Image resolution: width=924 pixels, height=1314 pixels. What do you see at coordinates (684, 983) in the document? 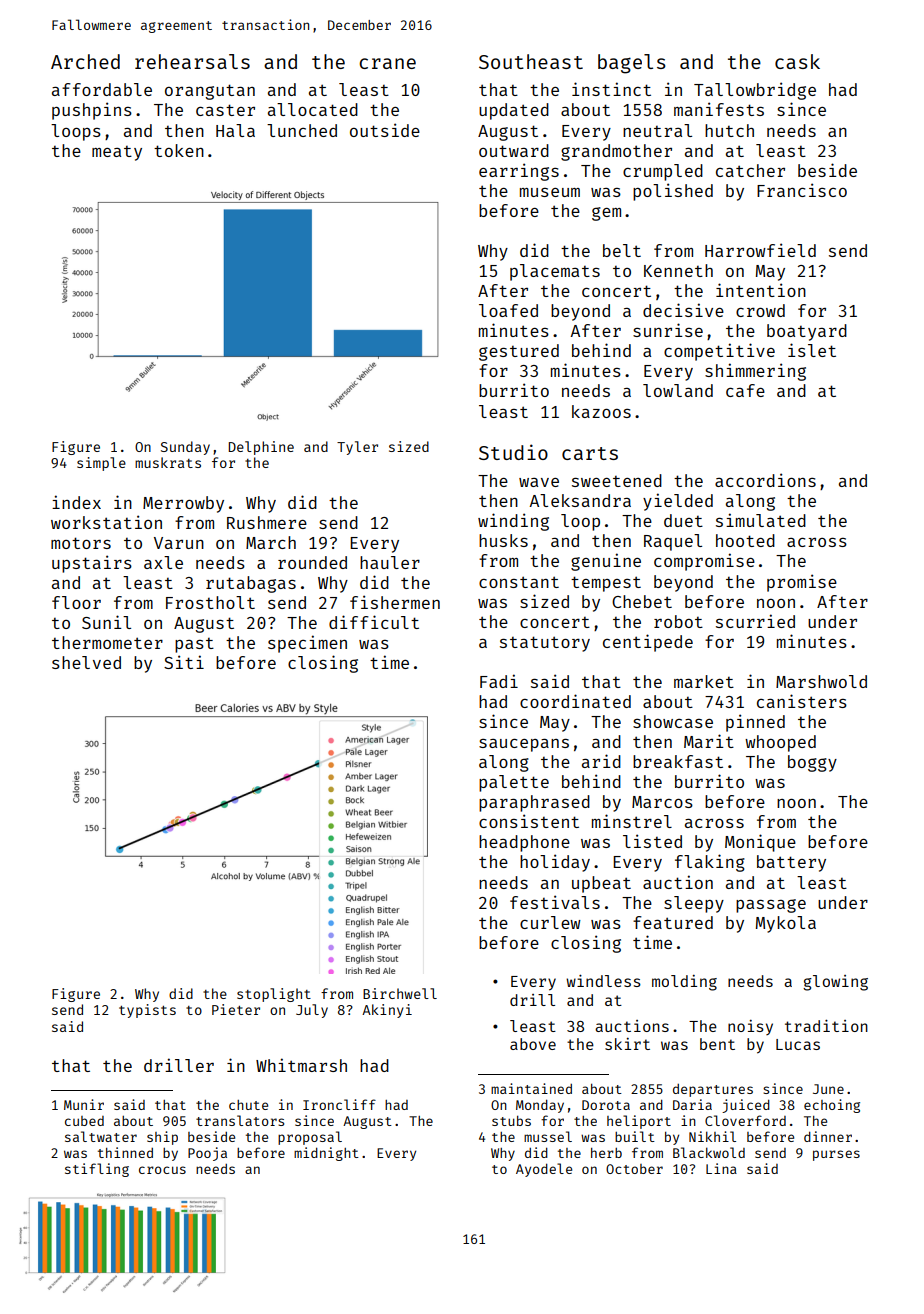
I see `molding` at bounding box center [684, 983].
